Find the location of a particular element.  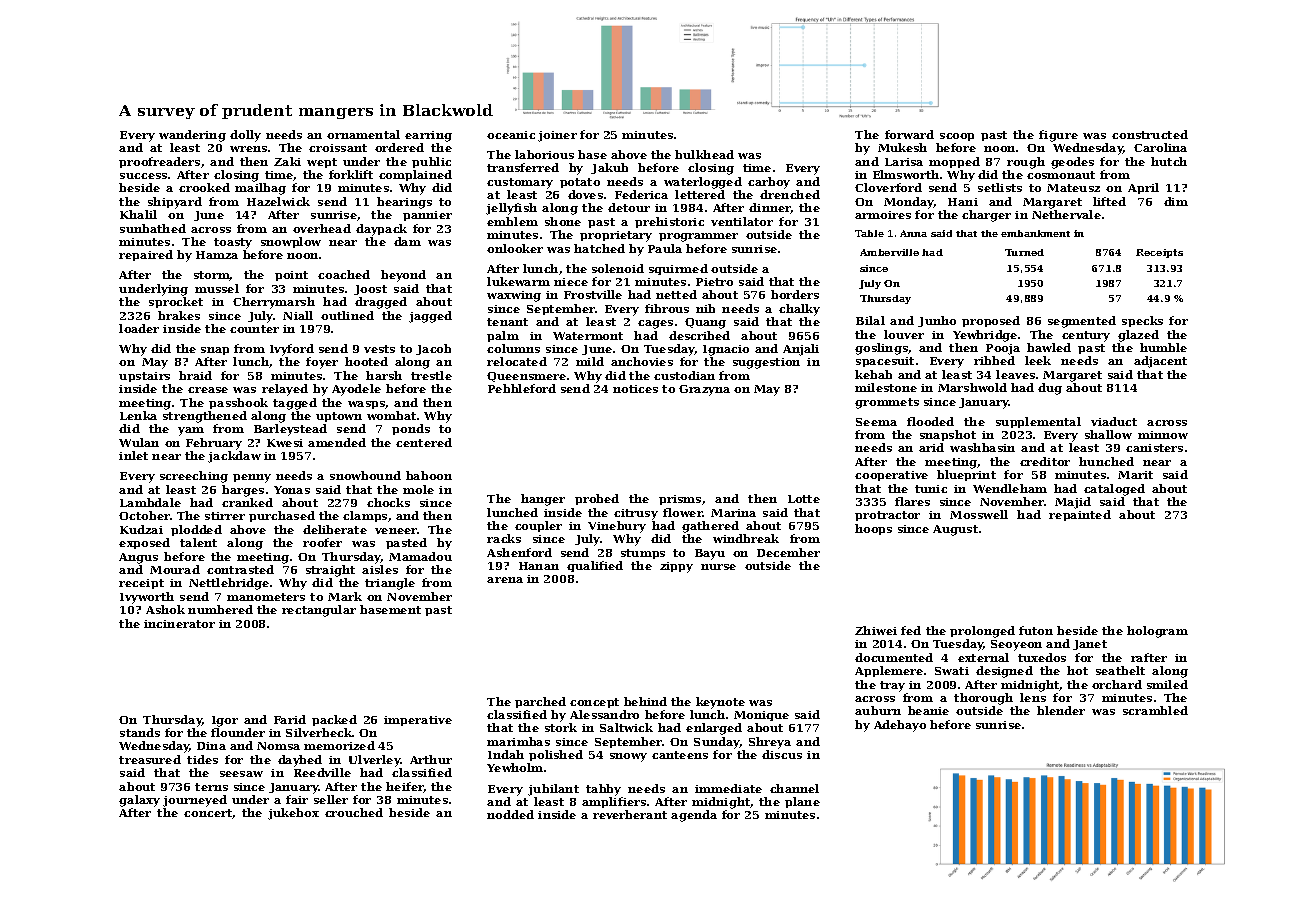

Turned is located at coordinates (1024, 252).
